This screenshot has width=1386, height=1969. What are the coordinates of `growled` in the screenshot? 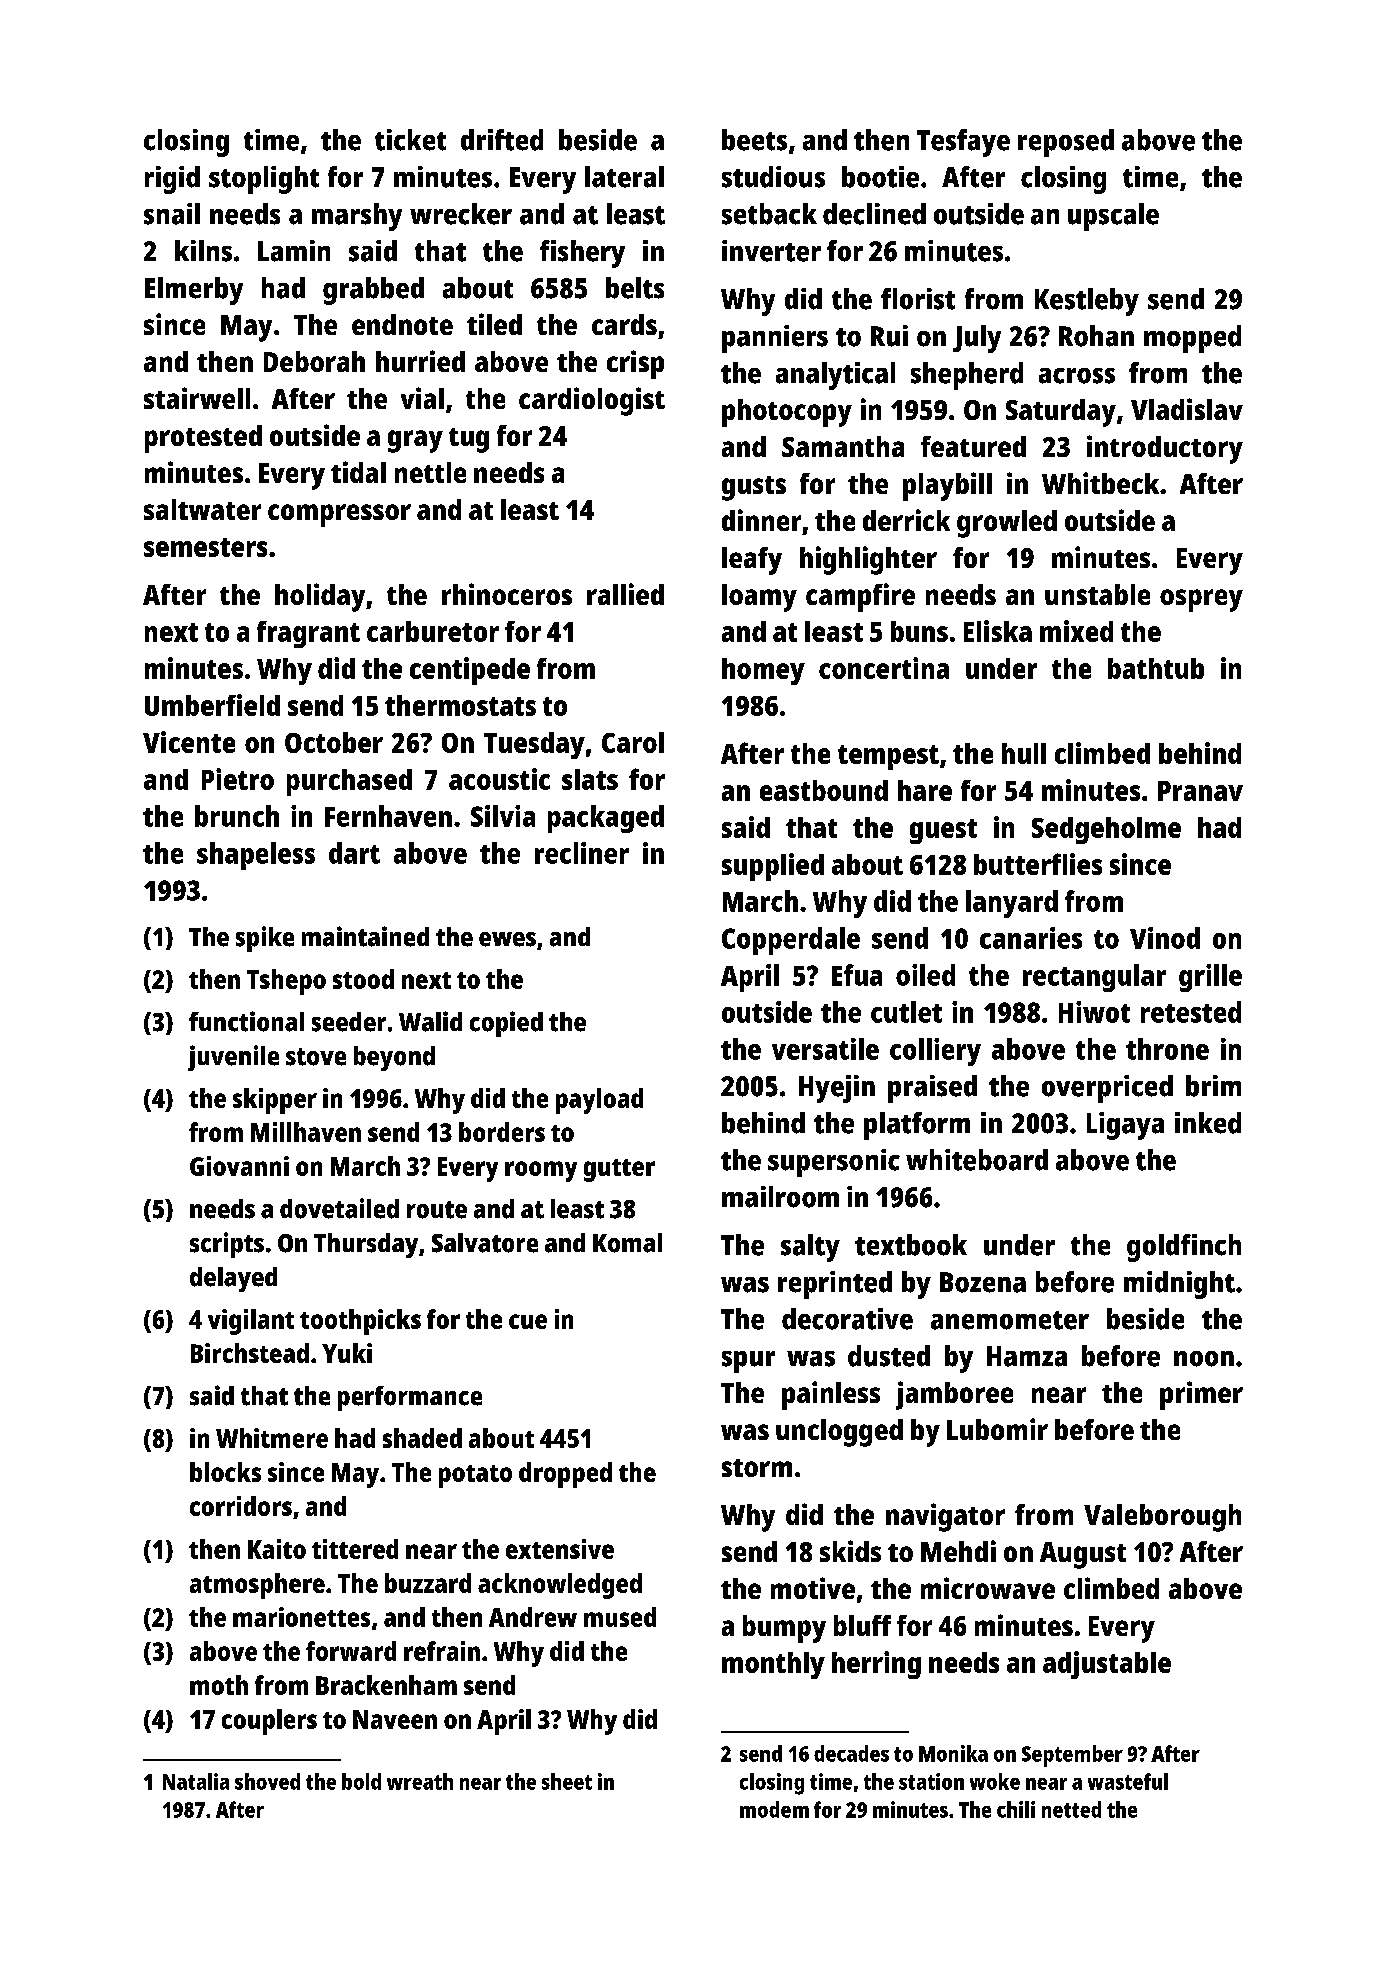 It's located at (1007, 524).
